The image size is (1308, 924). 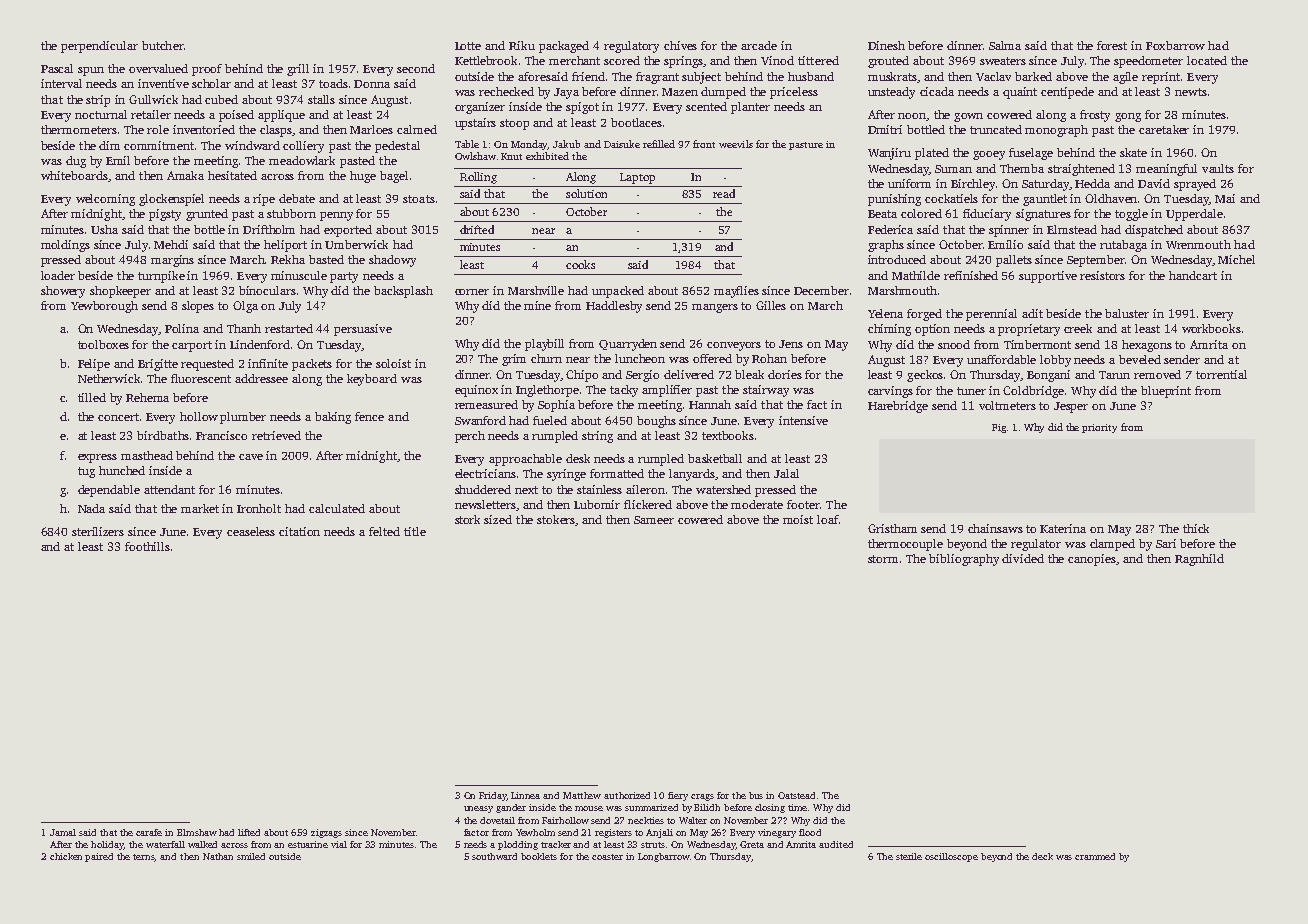 I want to click on estuarine, so click(x=308, y=844).
